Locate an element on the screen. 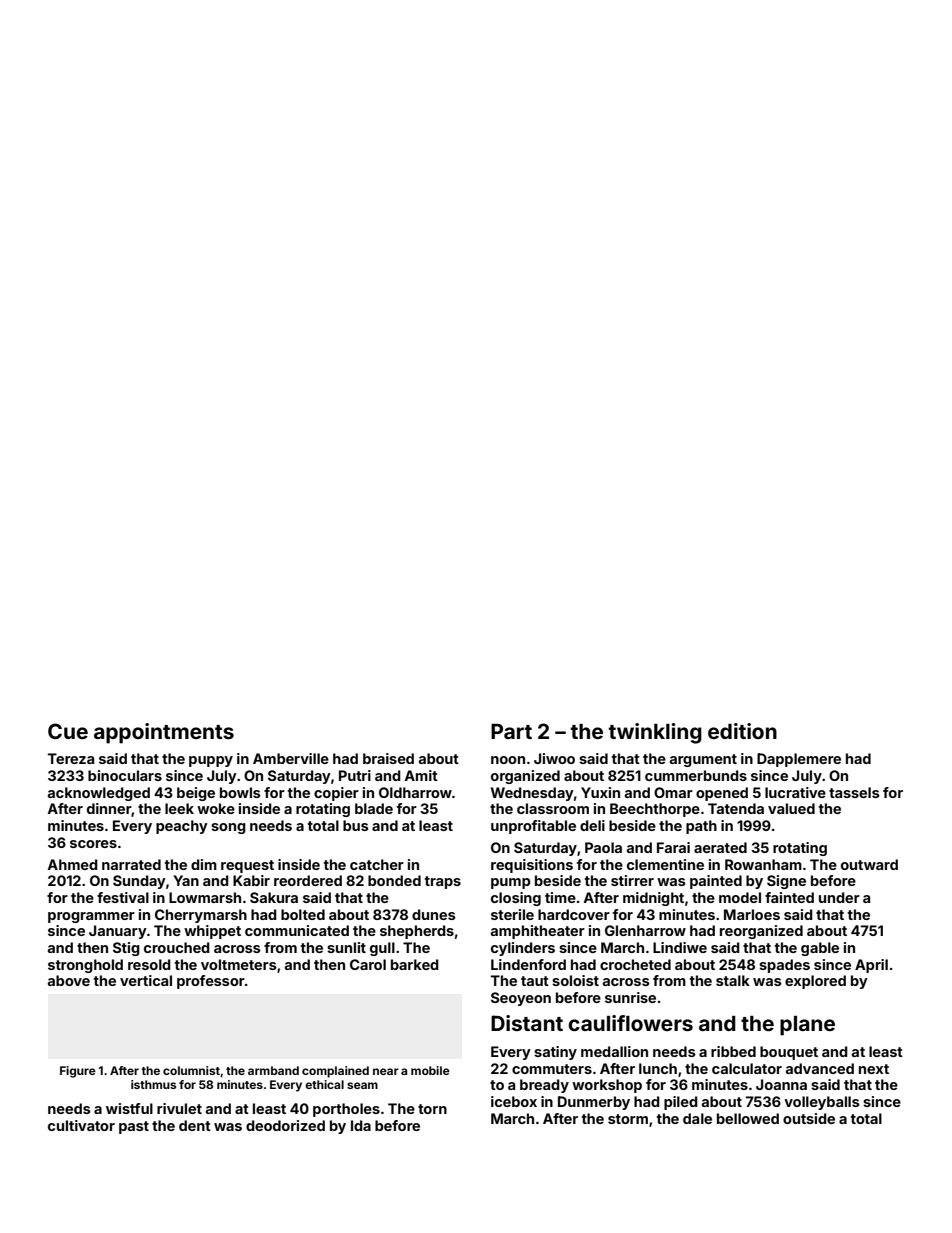 Image resolution: width=952 pixels, height=1233 pixels. Oldharrow is located at coordinates (415, 792).
